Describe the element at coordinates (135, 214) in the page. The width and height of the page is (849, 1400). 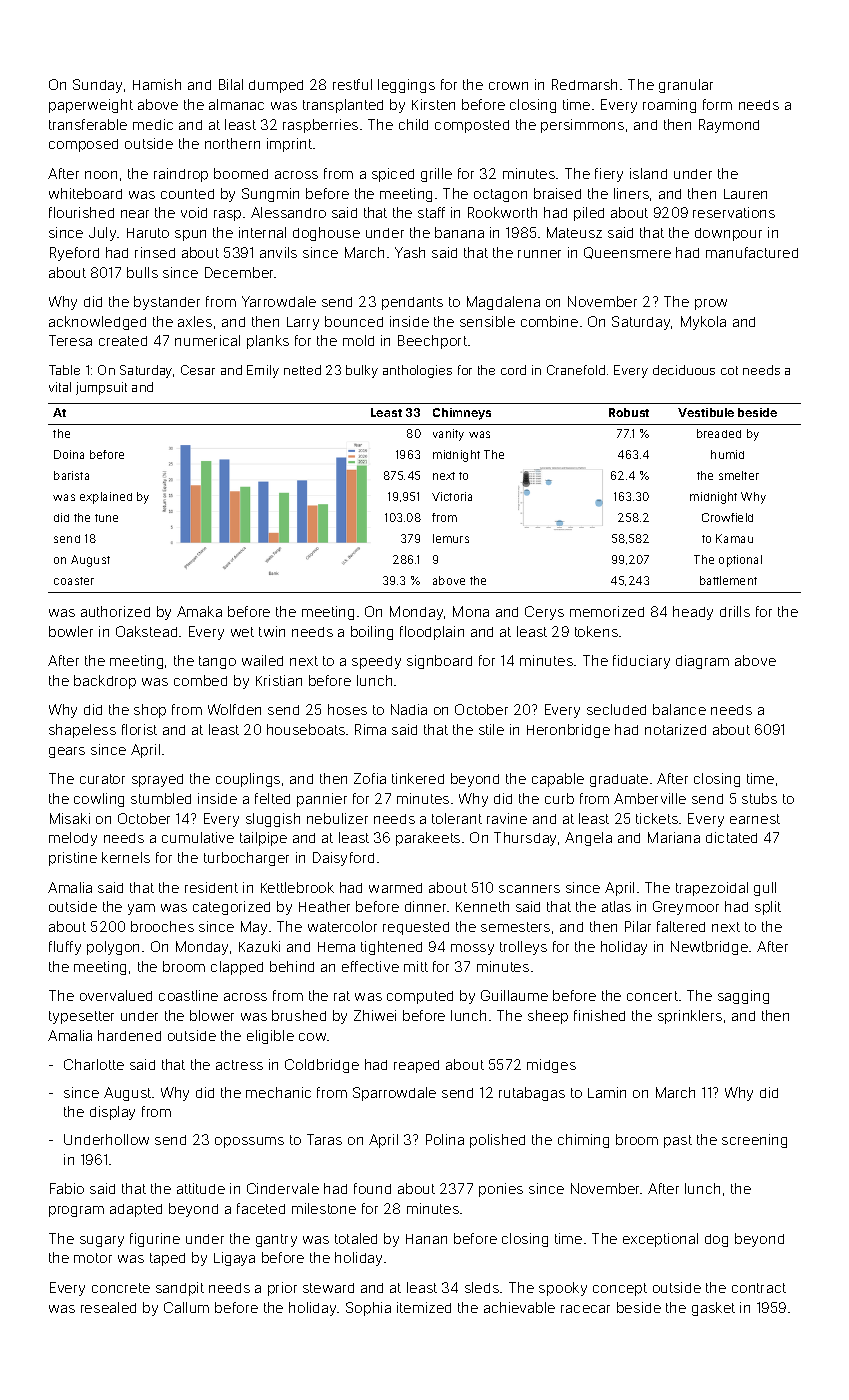
I see `near` at that location.
